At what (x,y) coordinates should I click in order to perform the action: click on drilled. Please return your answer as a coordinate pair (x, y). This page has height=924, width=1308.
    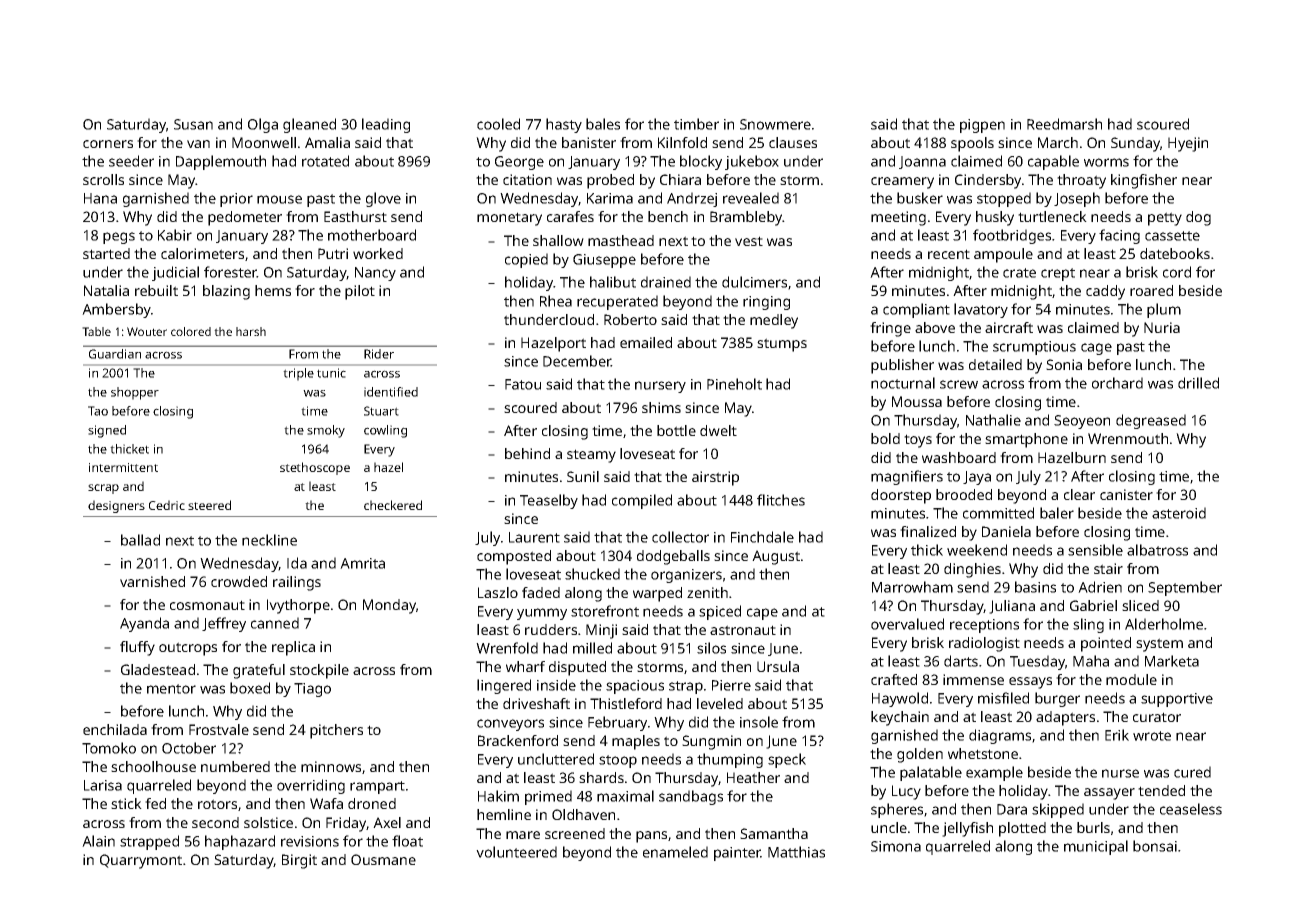
    Looking at the image, I should click on (1198, 383).
